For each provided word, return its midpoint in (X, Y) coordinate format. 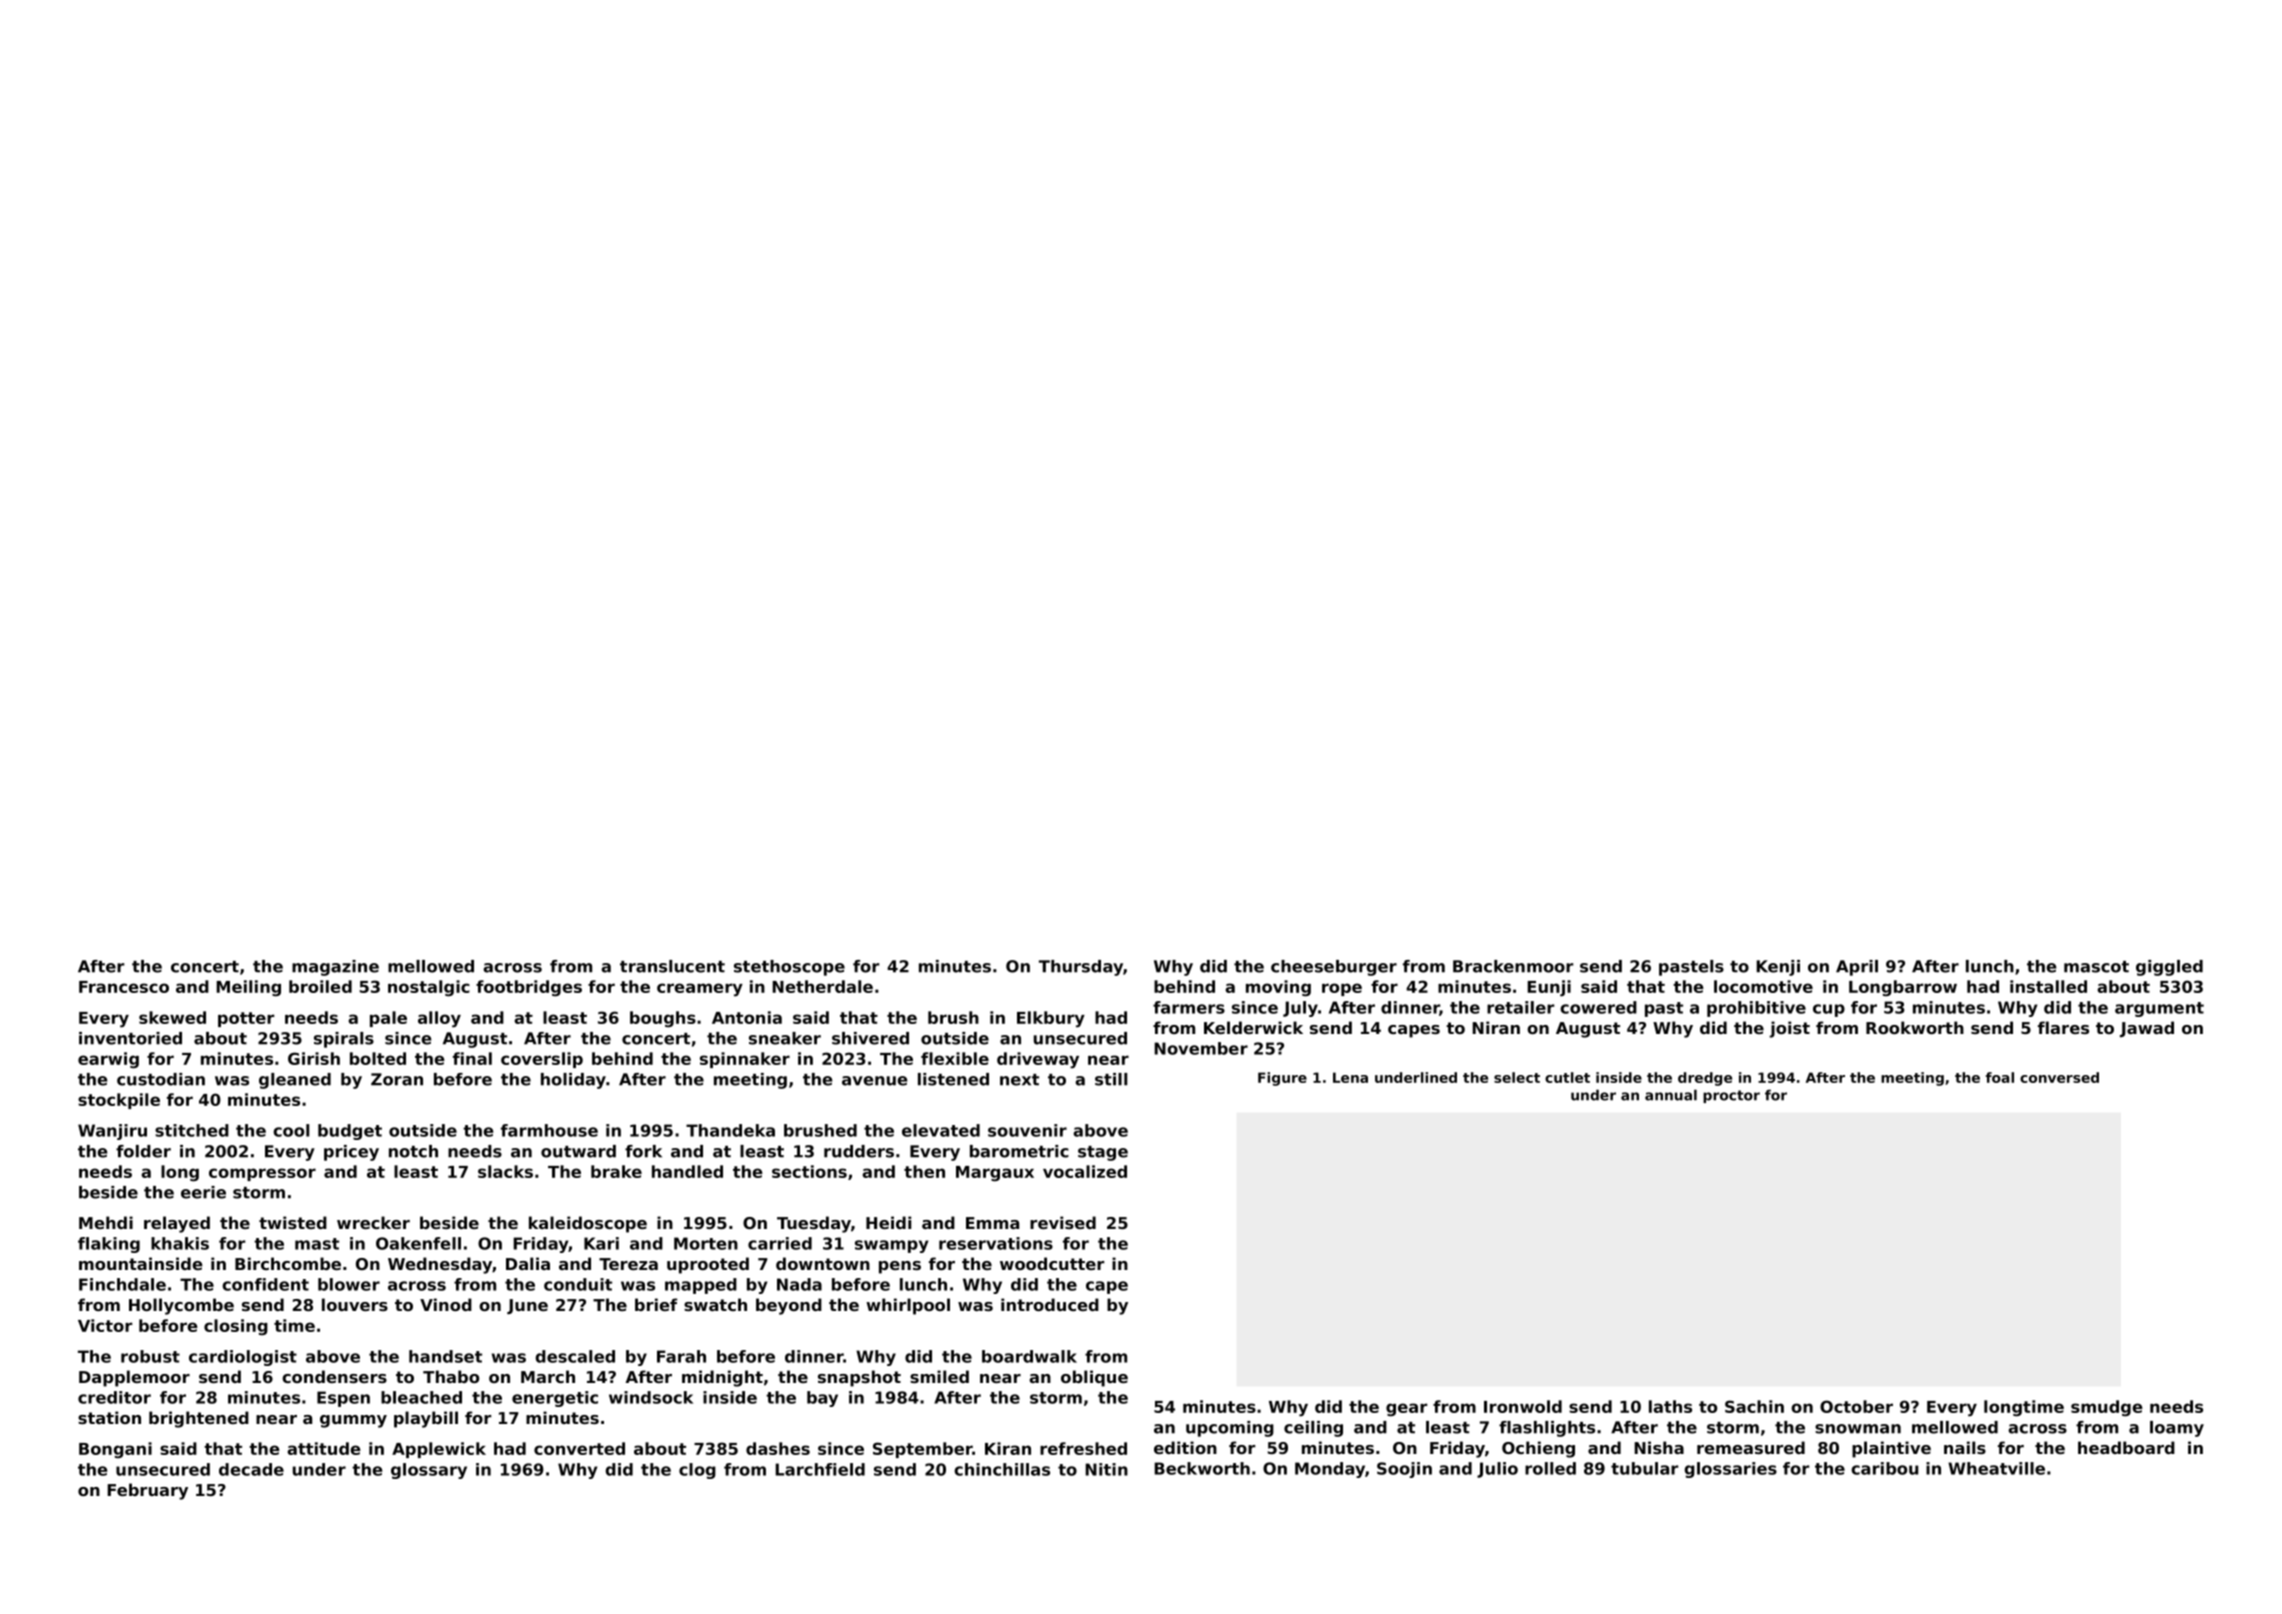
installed (2048, 986)
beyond (789, 1306)
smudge (2107, 1408)
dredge (1705, 1079)
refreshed (1083, 1448)
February (147, 1491)
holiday (573, 1081)
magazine (335, 968)
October (1856, 1406)
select (1517, 1077)
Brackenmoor (1513, 966)
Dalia (528, 1263)
